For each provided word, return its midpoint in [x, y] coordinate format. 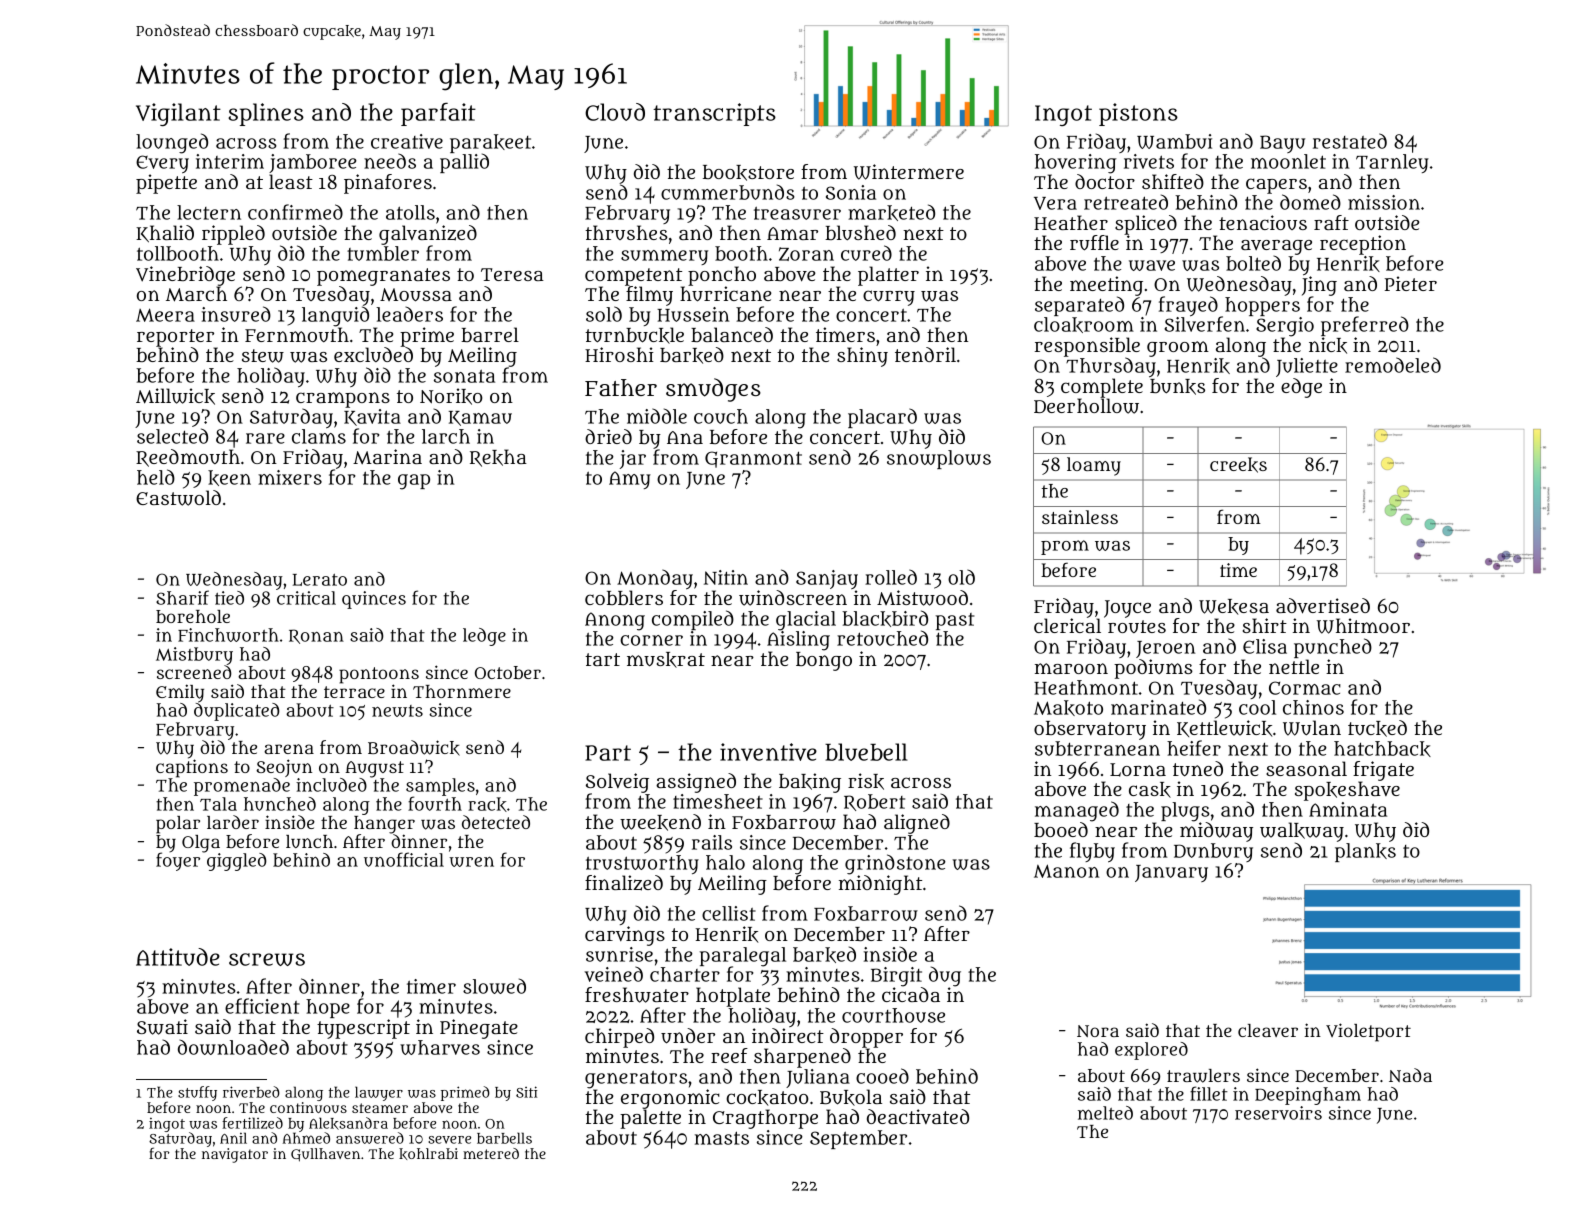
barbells [504, 1138]
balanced [732, 334]
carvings [625, 936]
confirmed [295, 212]
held [156, 477]
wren [471, 861]
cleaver [1268, 1030]
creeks [1238, 465]
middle [657, 416]
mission [1384, 202]
